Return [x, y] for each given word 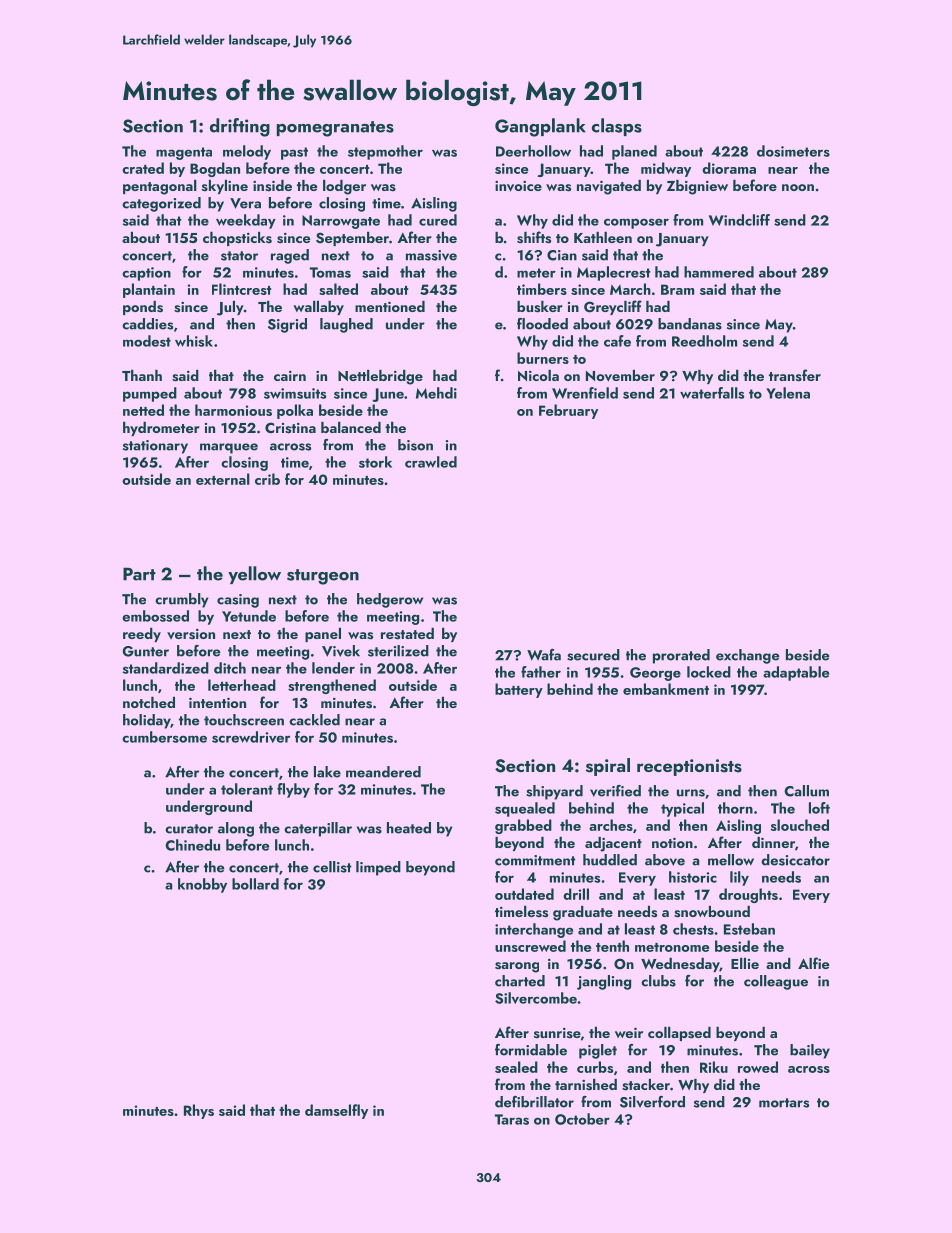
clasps [617, 127]
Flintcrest [241, 289]
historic [693, 877]
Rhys [199, 1111]
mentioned [390, 306]
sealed [516, 1067]
